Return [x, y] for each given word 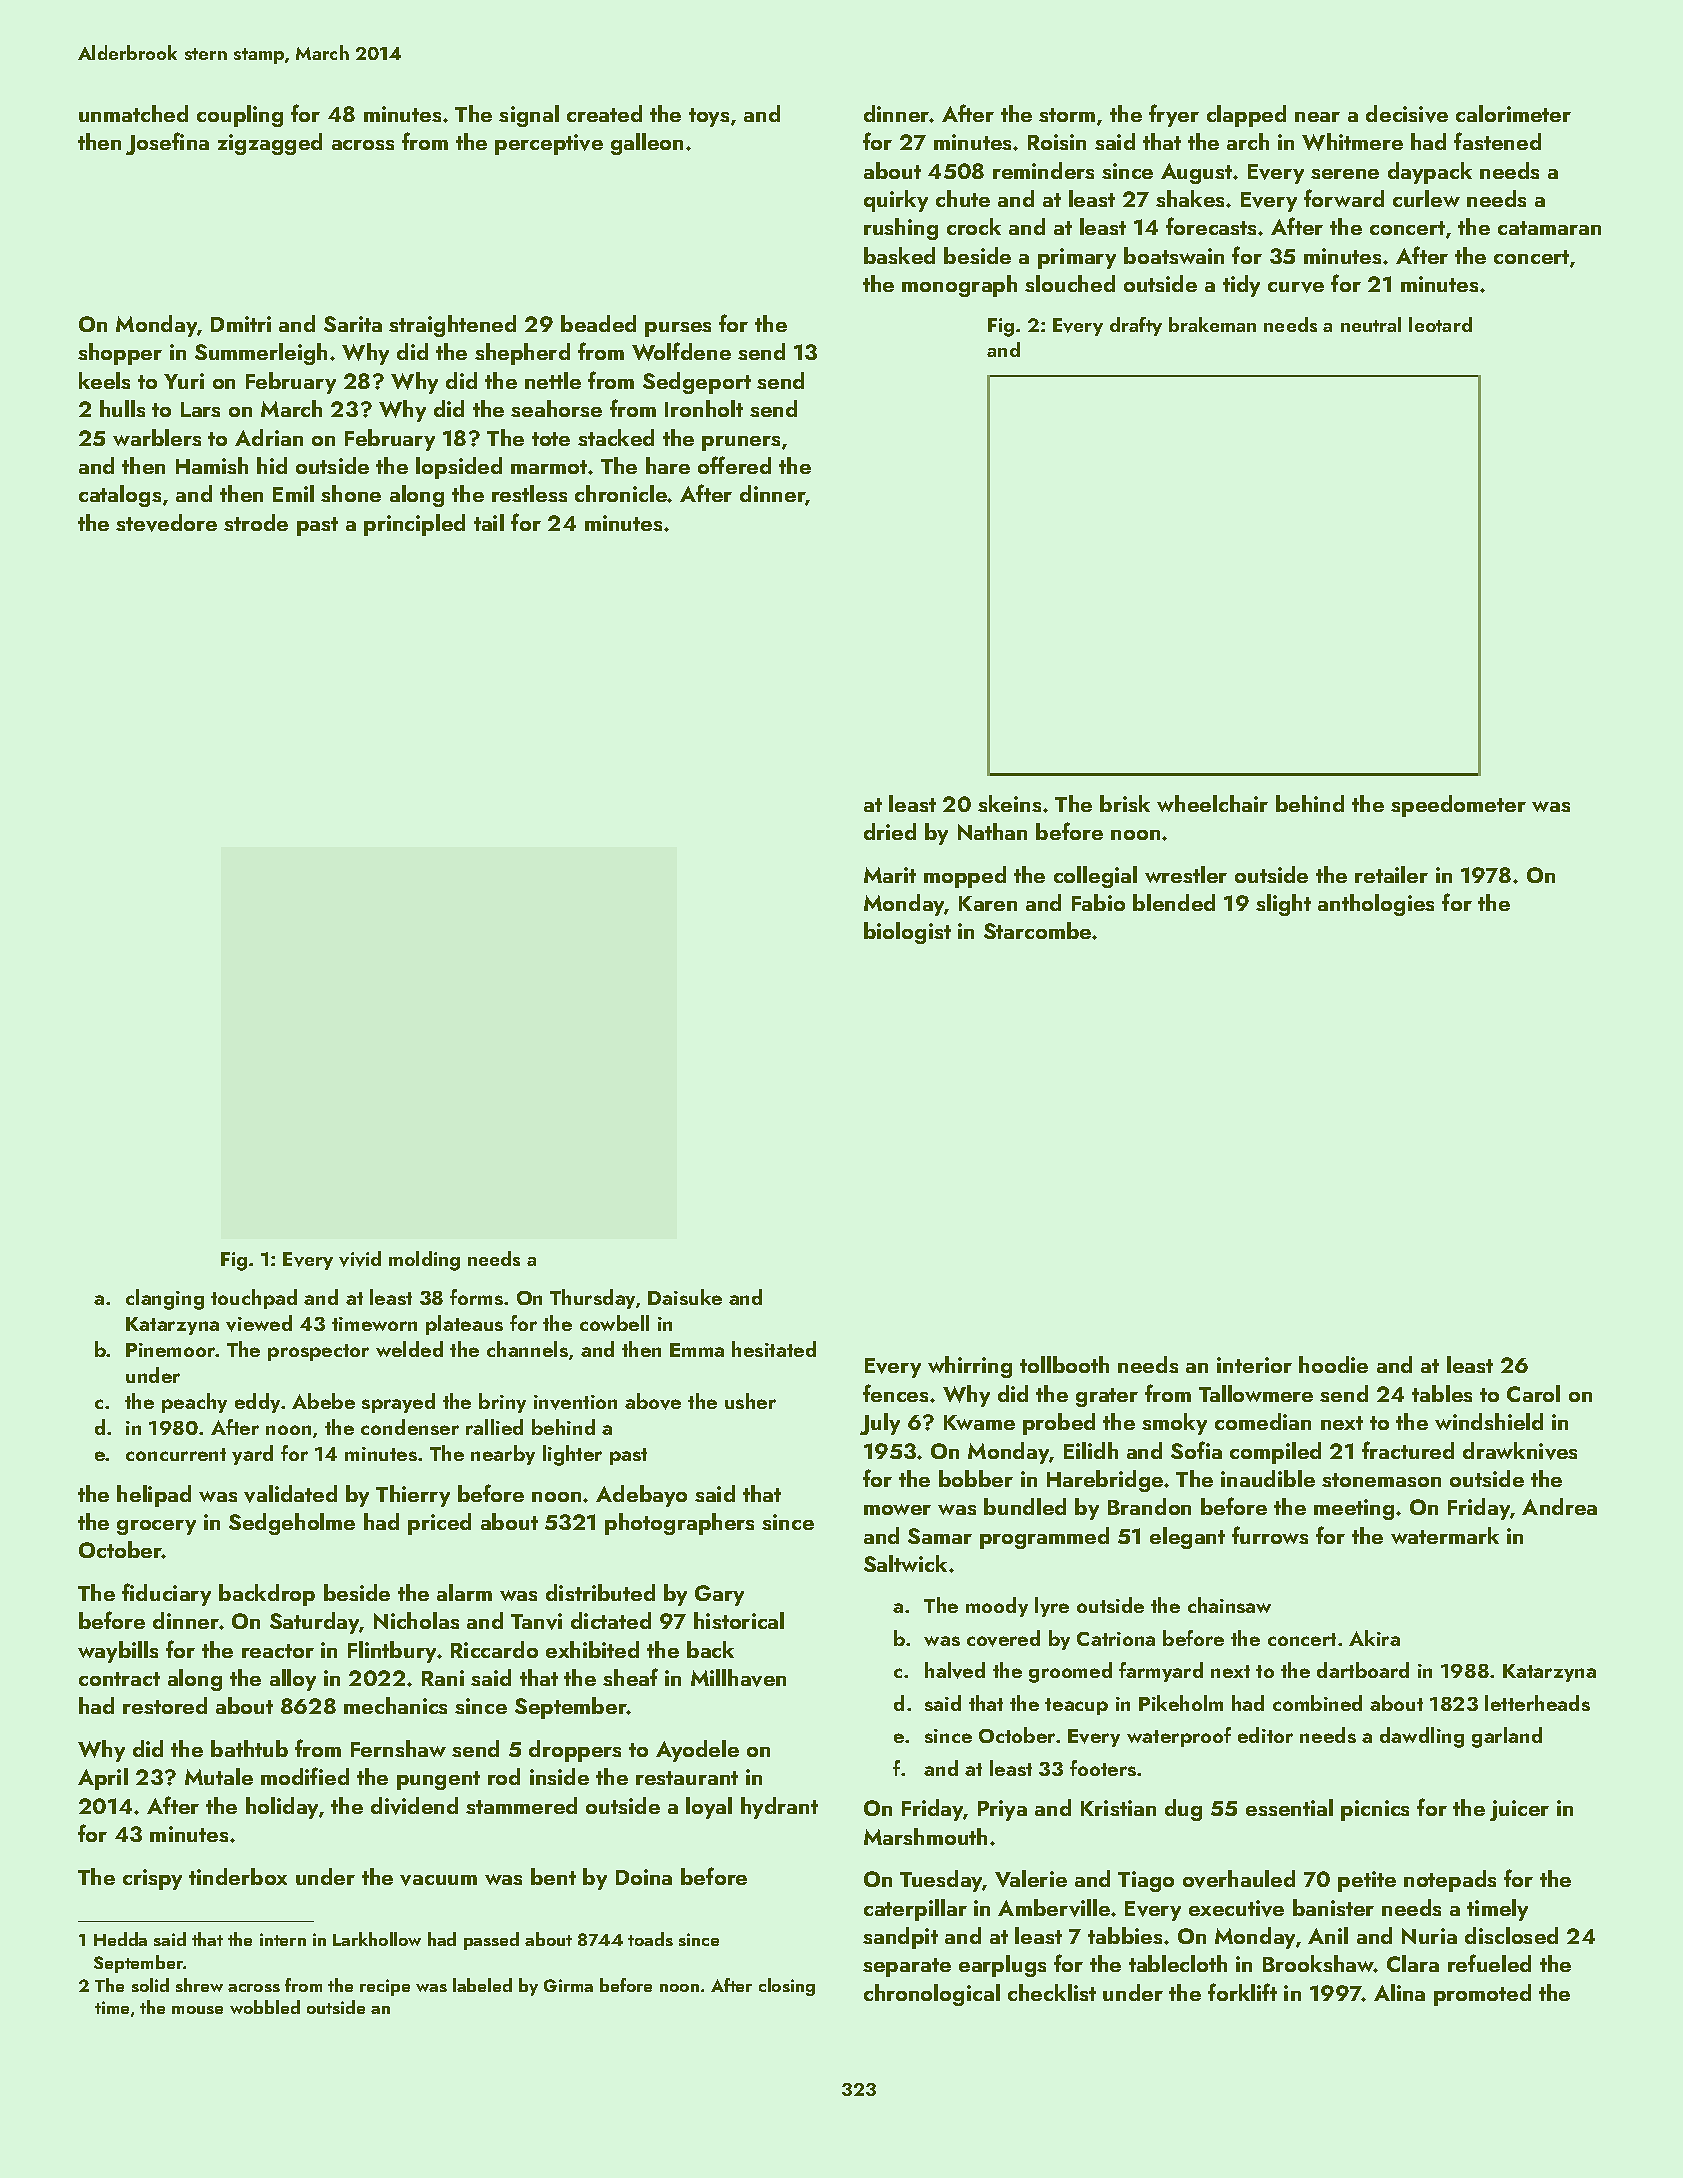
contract [119, 1679]
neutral [1371, 324]
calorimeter [1513, 113]
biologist [907, 933]
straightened [452, 326]
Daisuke [685, 1297]
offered [734, 465]
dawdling [1422, 1737]
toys [709, 117]
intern [283, 1939]
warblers [157, 437]
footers [1103, 1768]
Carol [1533, 1393]
